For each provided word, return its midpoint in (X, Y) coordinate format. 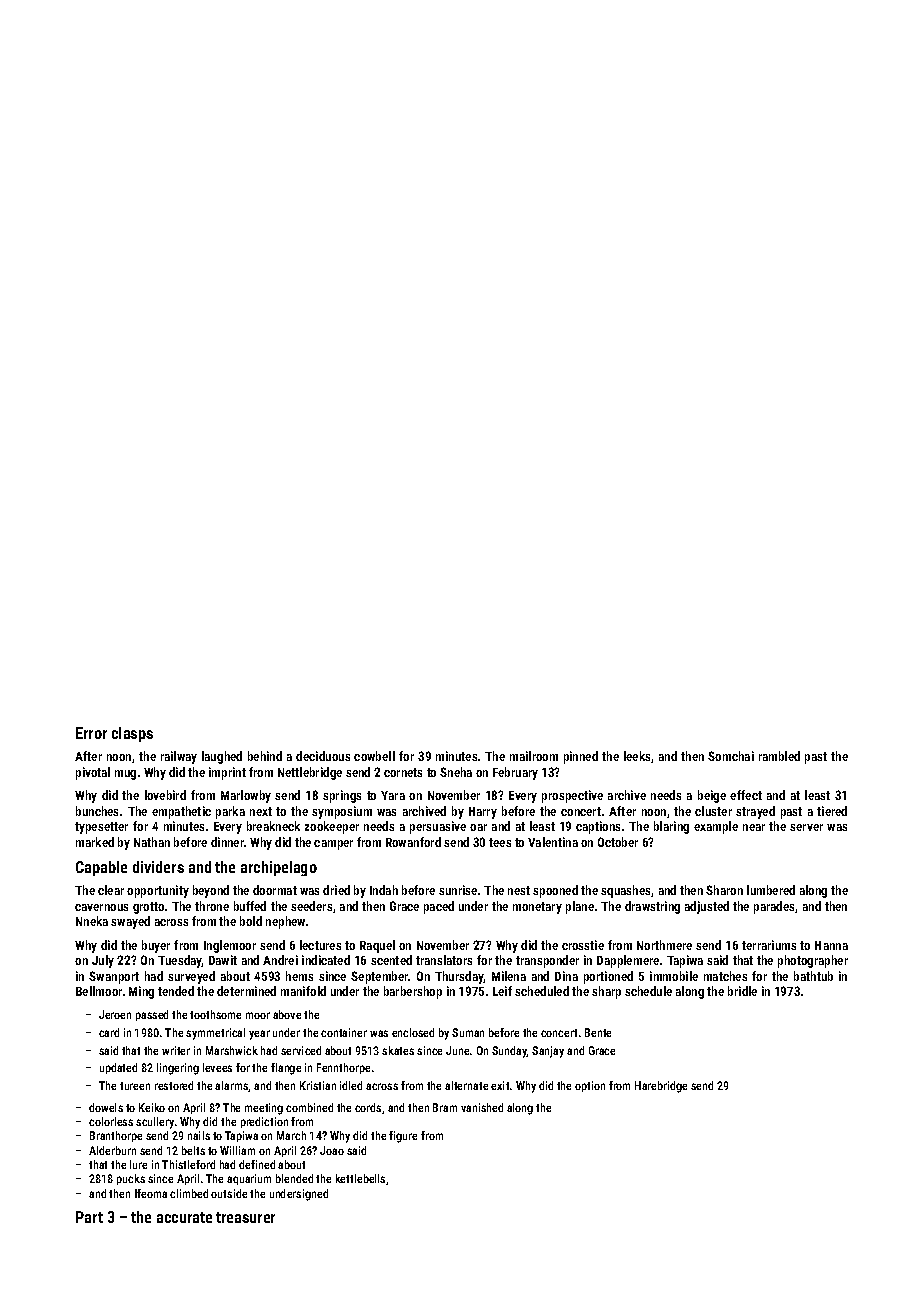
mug (125, 775)
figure (403, 1137)
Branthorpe (116, 1136)
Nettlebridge (310, 773)
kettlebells (360, 1178)
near (754, 827)
